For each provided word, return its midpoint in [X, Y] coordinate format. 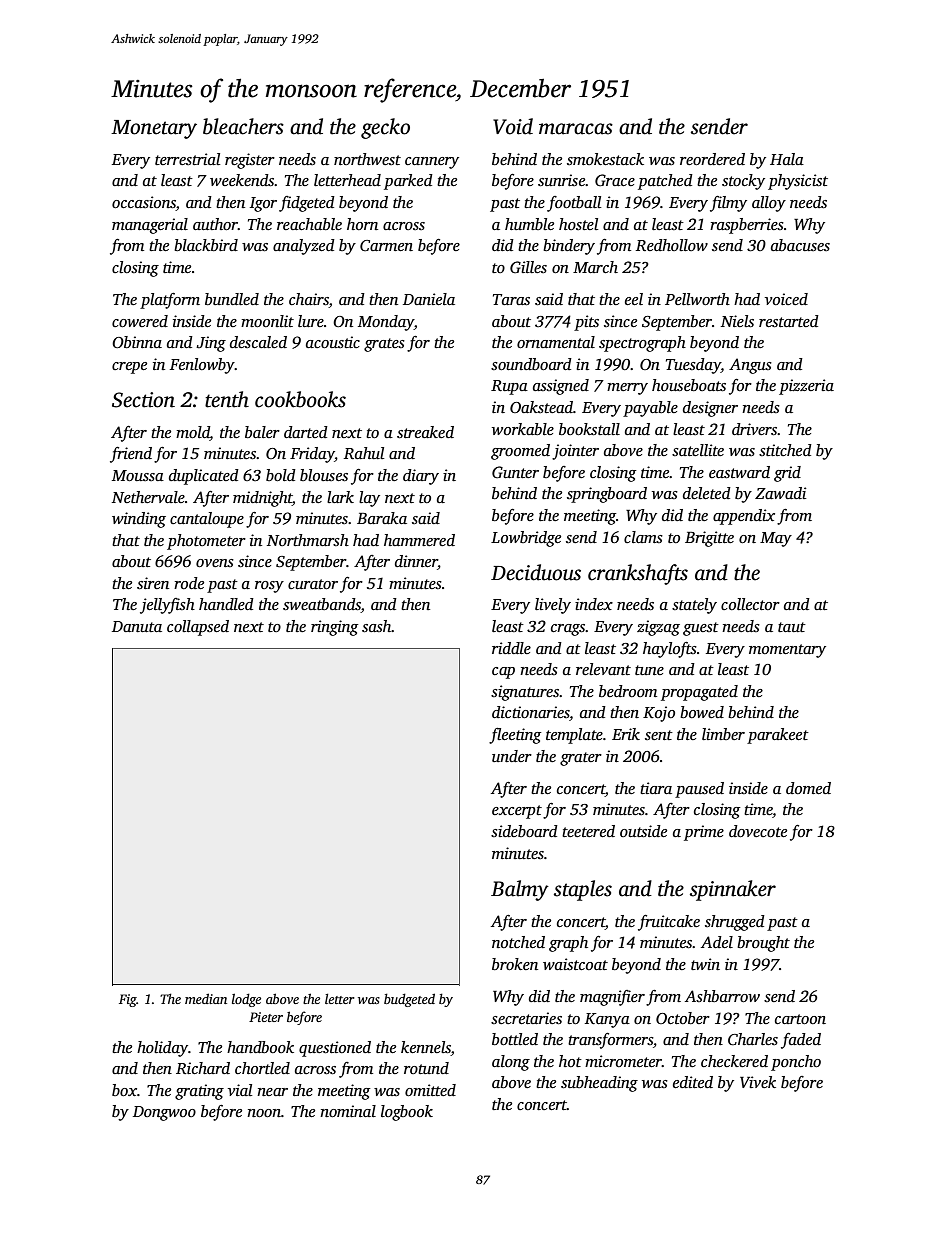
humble [529, 224]
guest [701, 629]
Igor [263, 204]
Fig [128, 1000]
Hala [787, 159]
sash [377, 626]
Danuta [137, 626]
